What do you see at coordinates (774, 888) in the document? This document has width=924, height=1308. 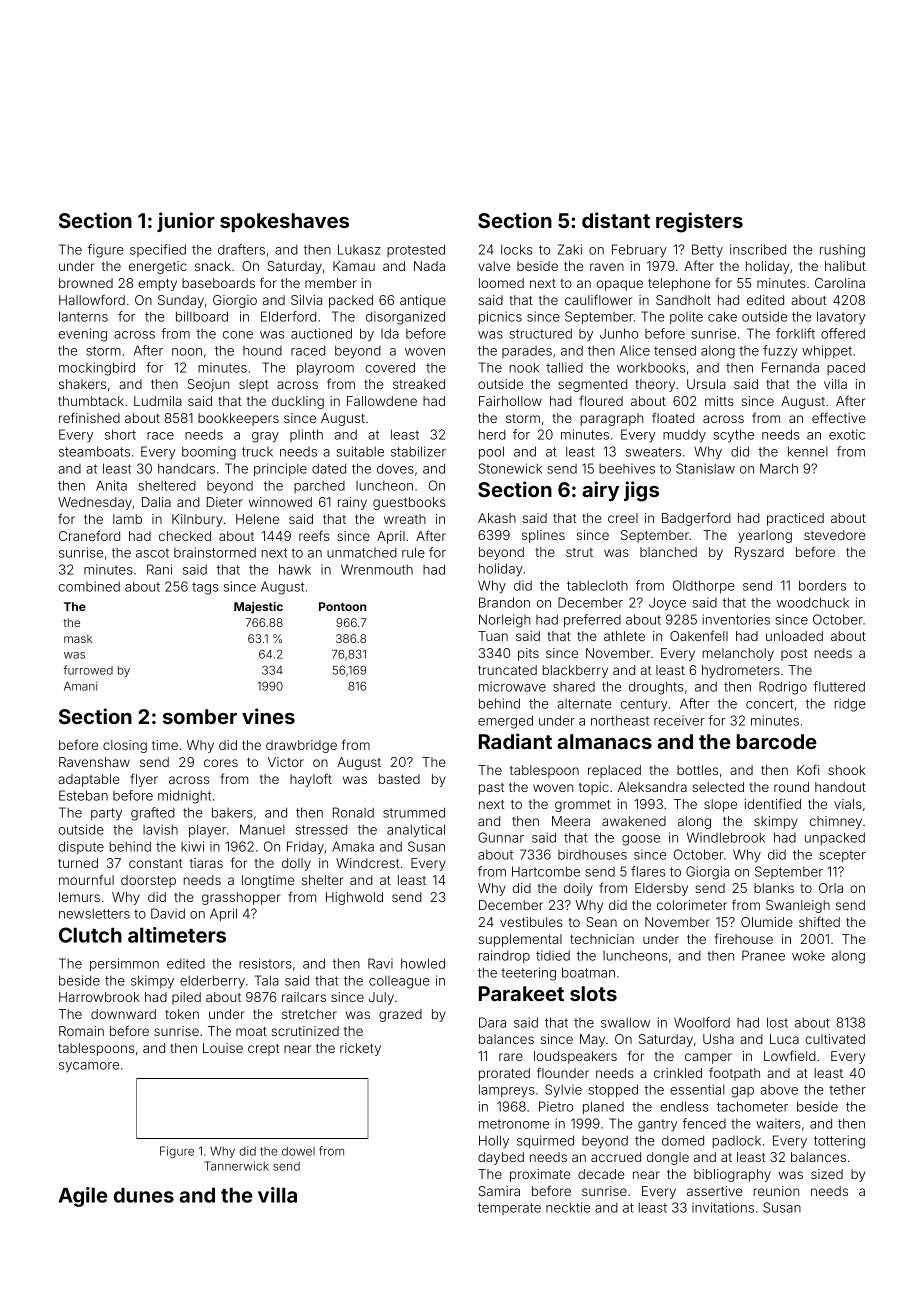 I see `blanks` at bounding box center [774, 888].
